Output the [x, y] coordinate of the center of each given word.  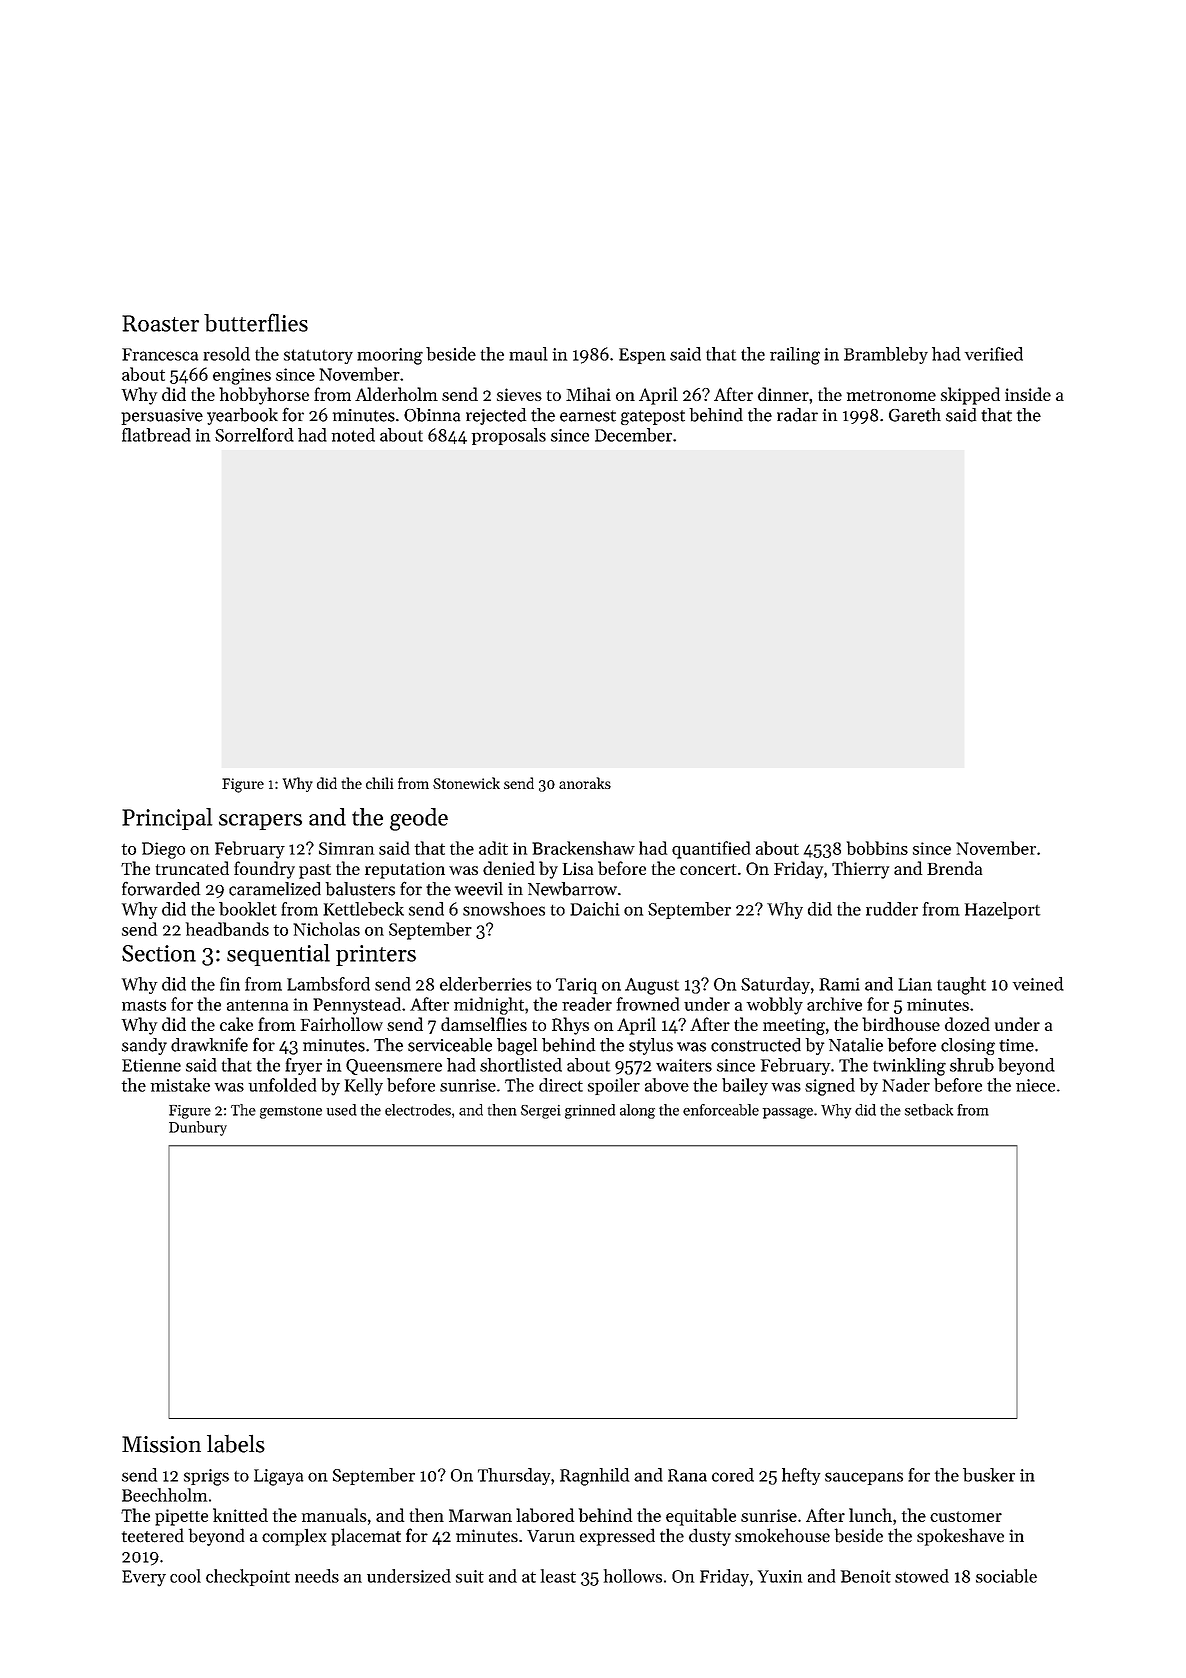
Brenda [954, 868]
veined [1038, 984]
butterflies [256, 322]
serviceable [450, 1045]
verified [994, 354]
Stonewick [466, 783]
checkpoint [248, 1577]
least [558, 1576]
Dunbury [198, 1128]
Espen [642, 356]
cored [733, 1475]
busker [989, 1475]
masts [144, 1005]
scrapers [260, 822]
